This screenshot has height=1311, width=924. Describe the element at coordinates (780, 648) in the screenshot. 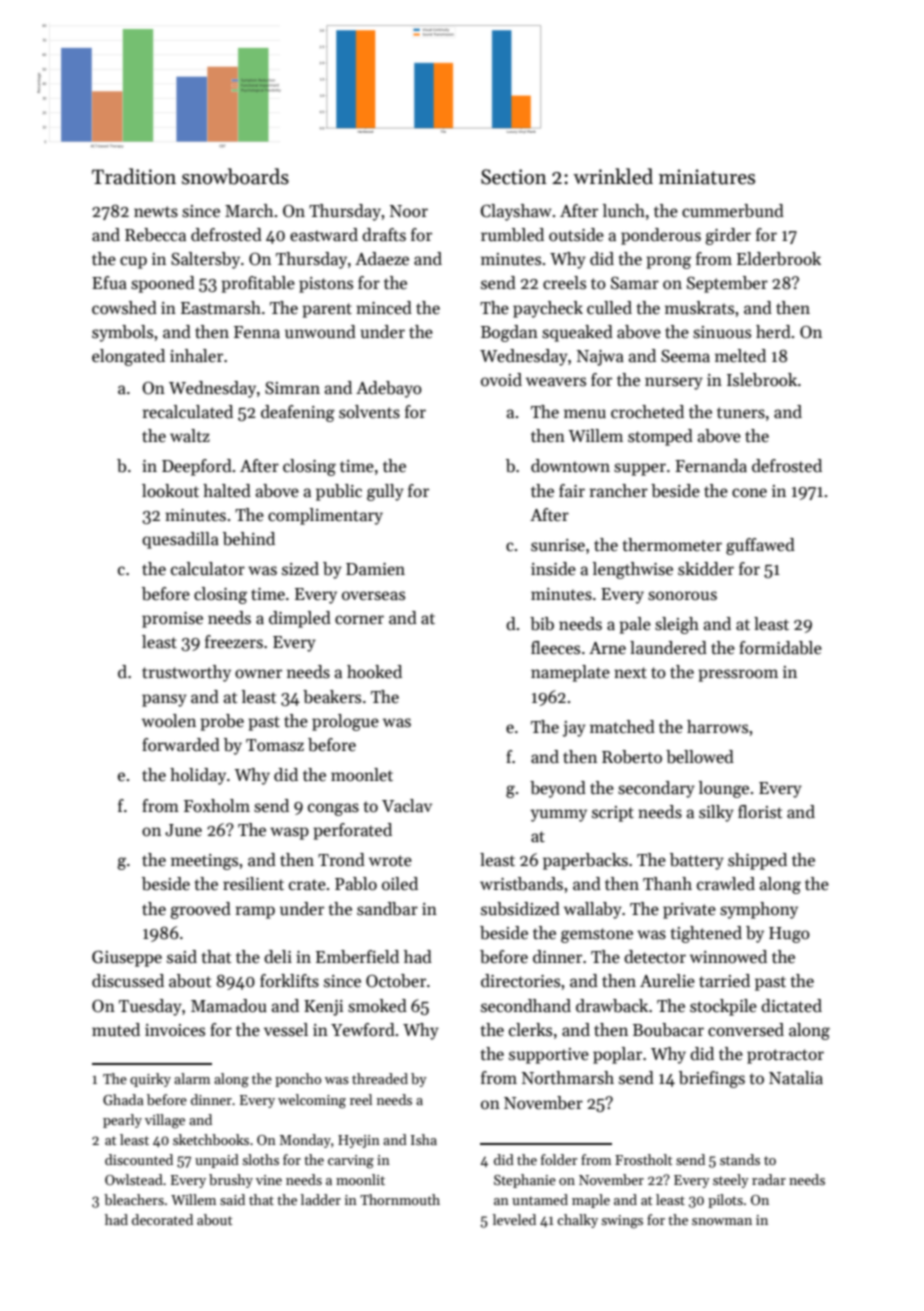

I see `formidable` at that location.
